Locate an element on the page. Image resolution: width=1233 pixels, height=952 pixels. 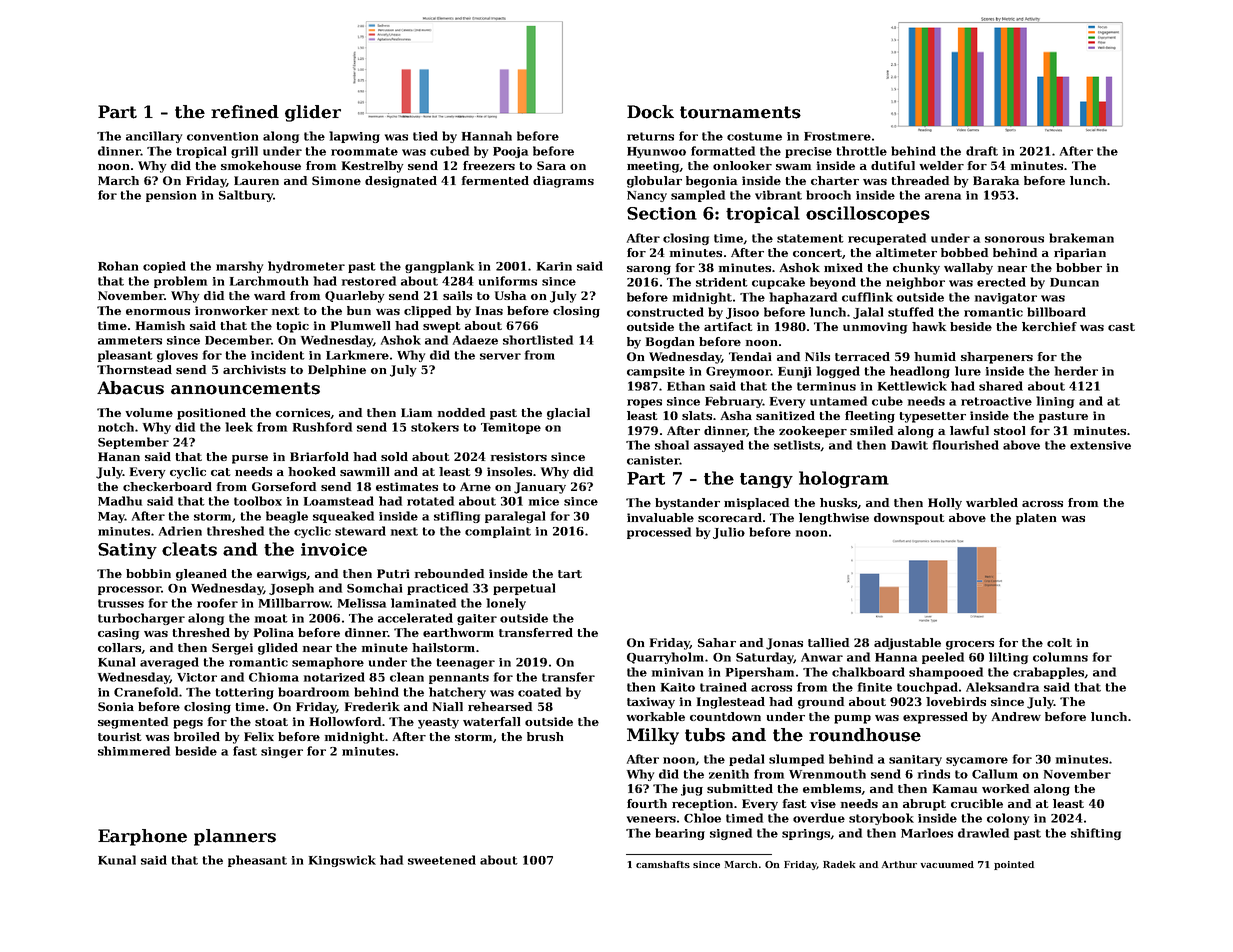
camshafts is located at coordinates (663, 864).
